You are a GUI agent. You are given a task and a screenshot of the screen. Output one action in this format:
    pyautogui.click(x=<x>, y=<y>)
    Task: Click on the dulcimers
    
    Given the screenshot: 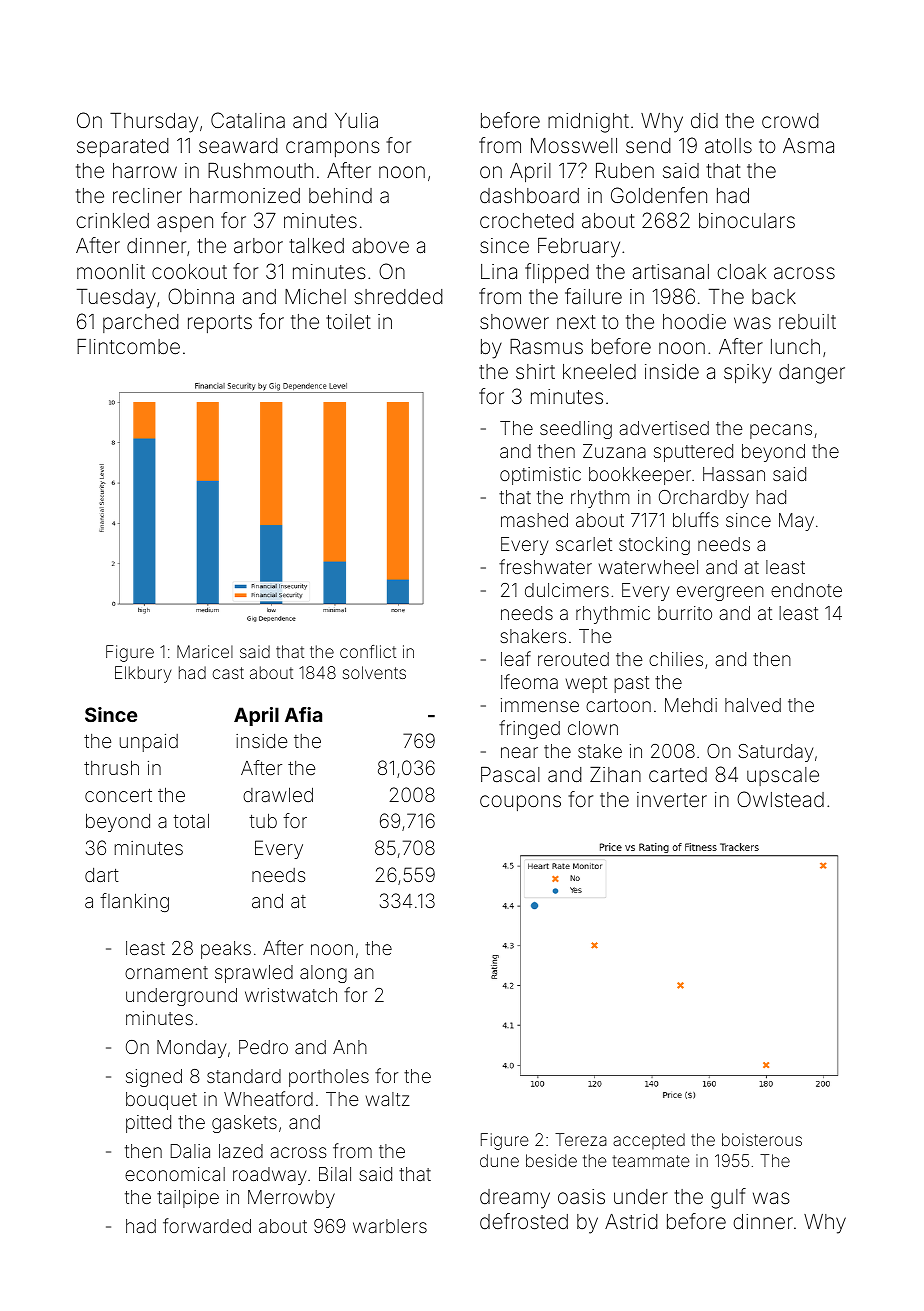 What is the action you would take?
    pyautogui.click(x=567, y=590)
